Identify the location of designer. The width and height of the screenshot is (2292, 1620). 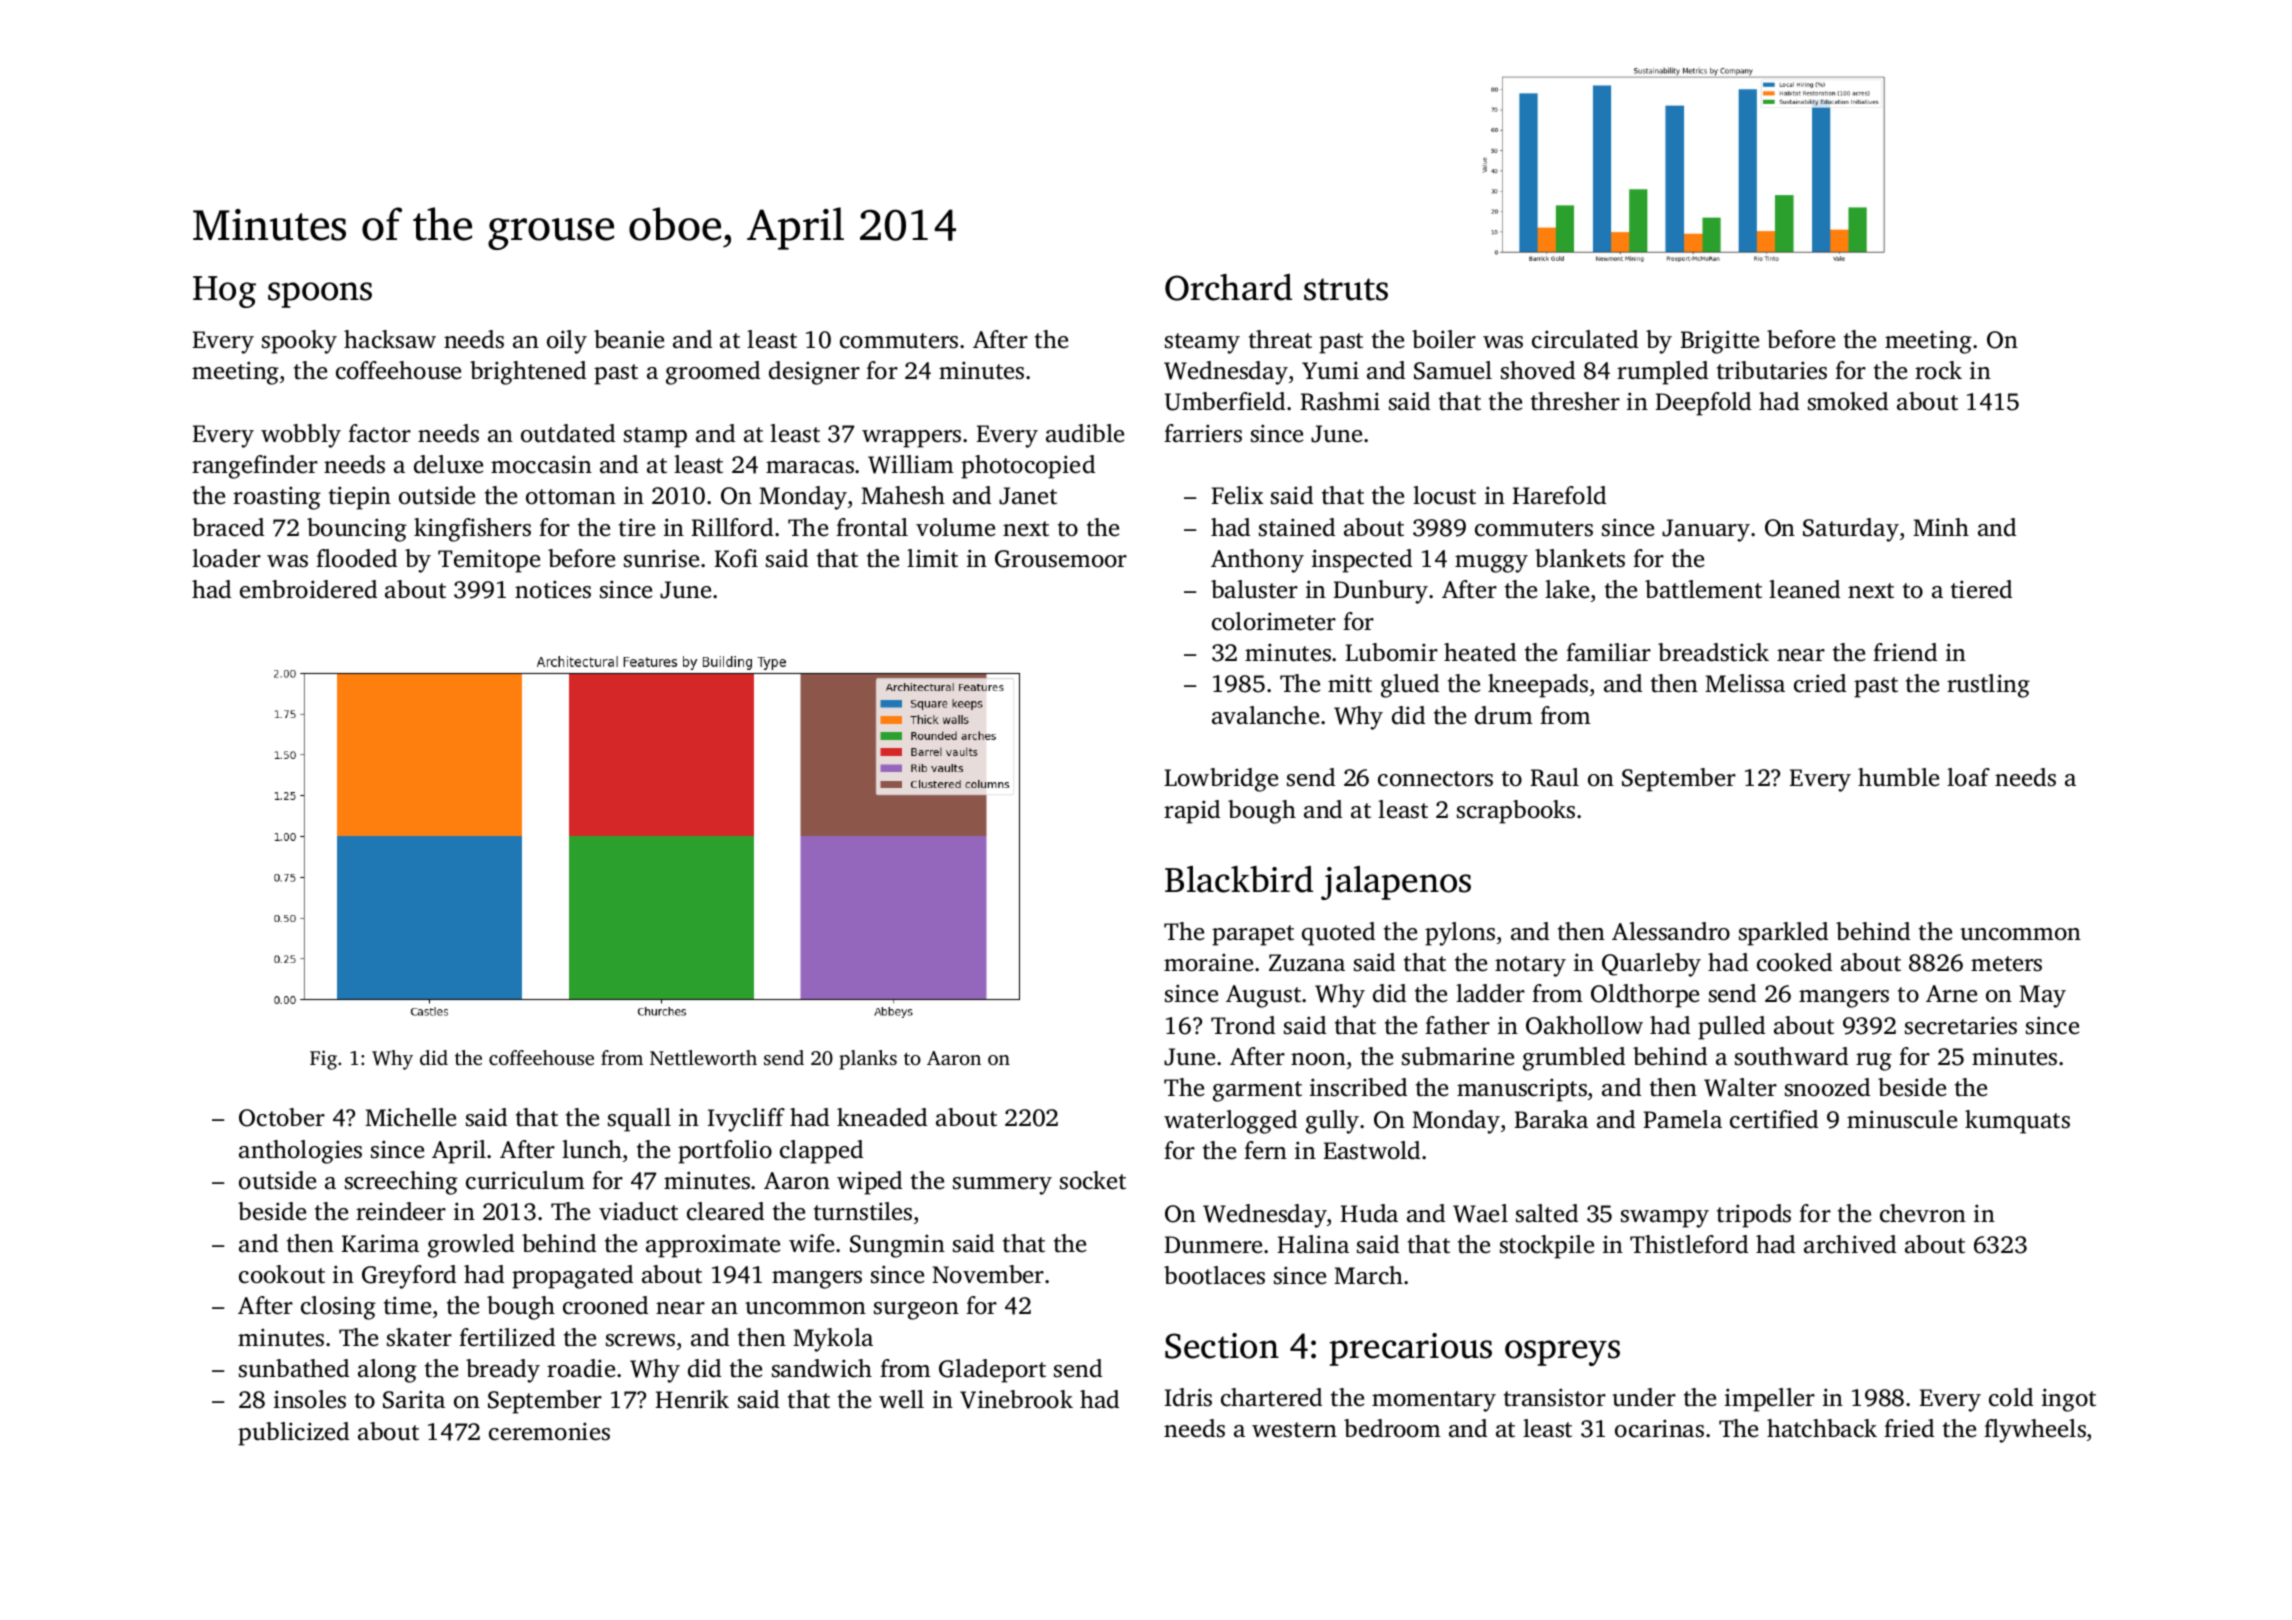
(814, 373).
